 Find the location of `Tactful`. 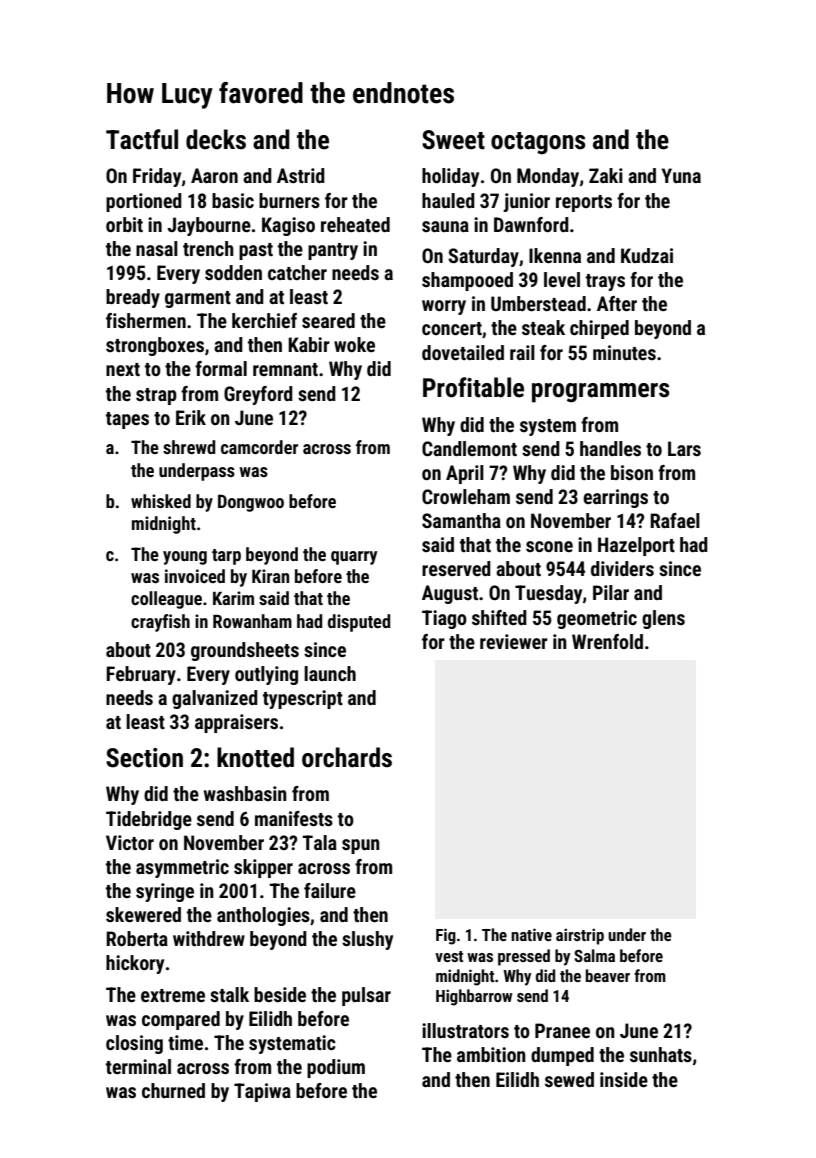

Tactful is located at coordinates (142, 139).
